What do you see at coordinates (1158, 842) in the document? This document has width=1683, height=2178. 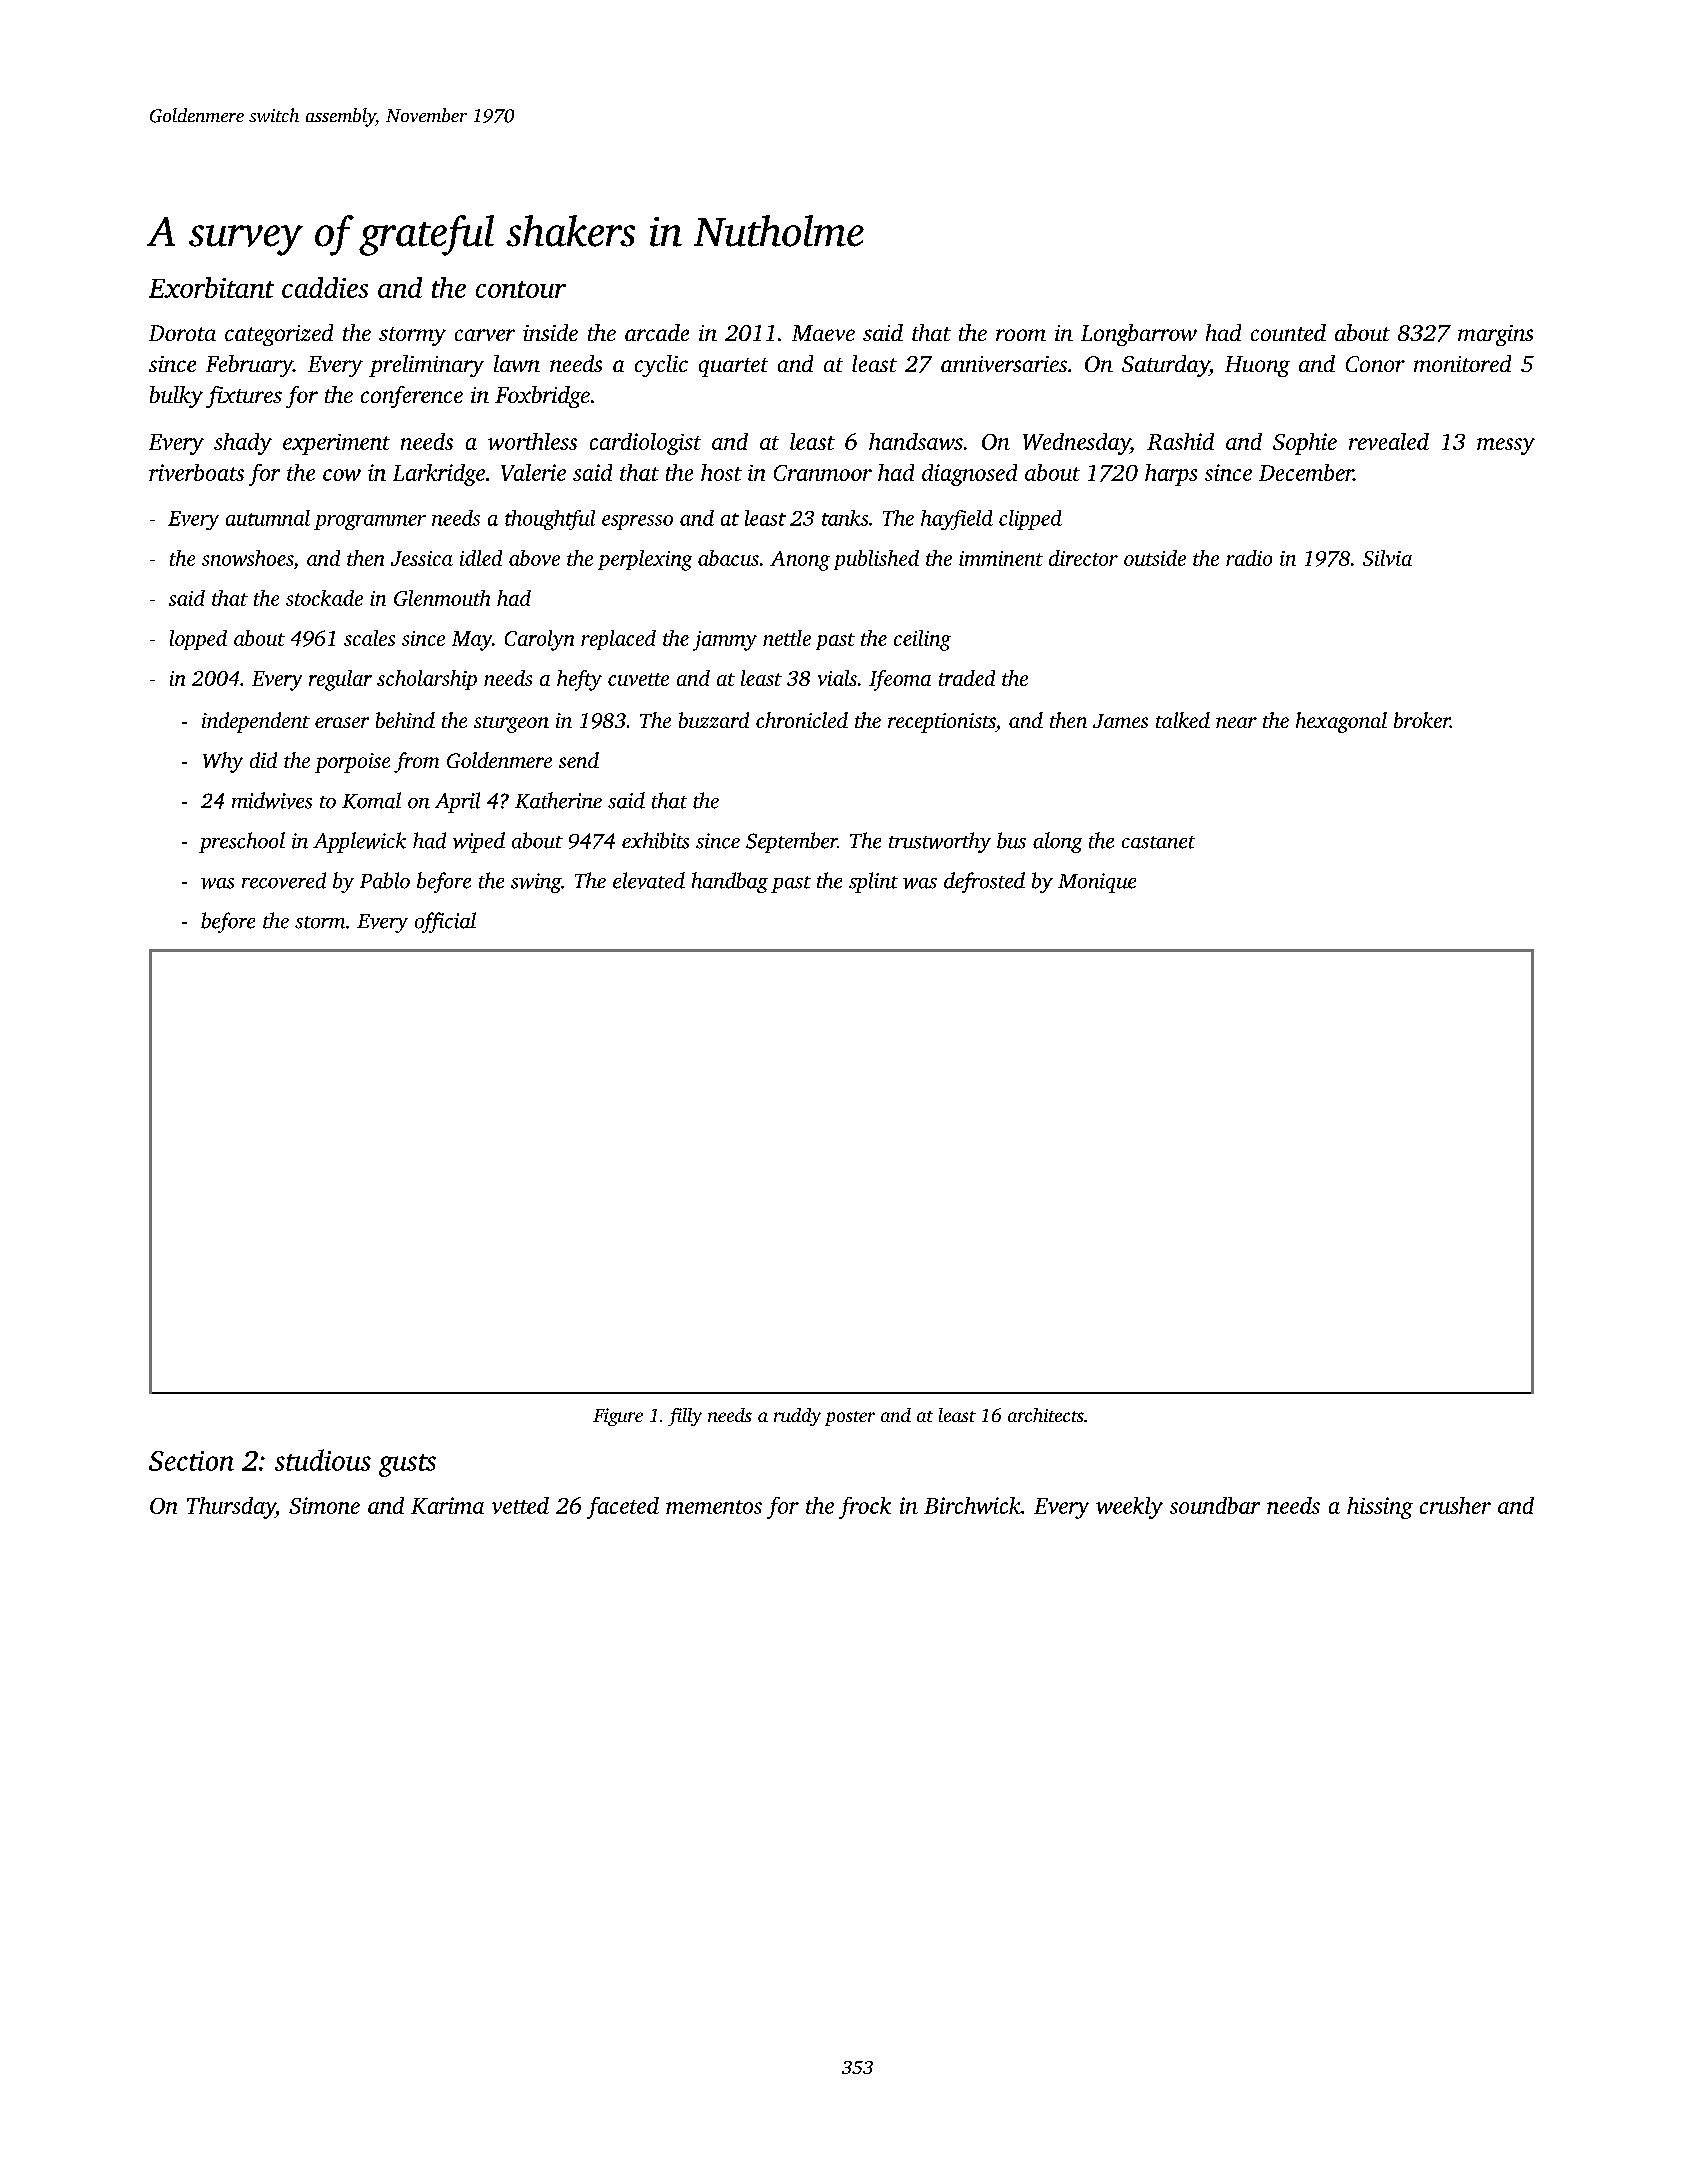 I see `castanet` at bounding box center [1158, 842].
